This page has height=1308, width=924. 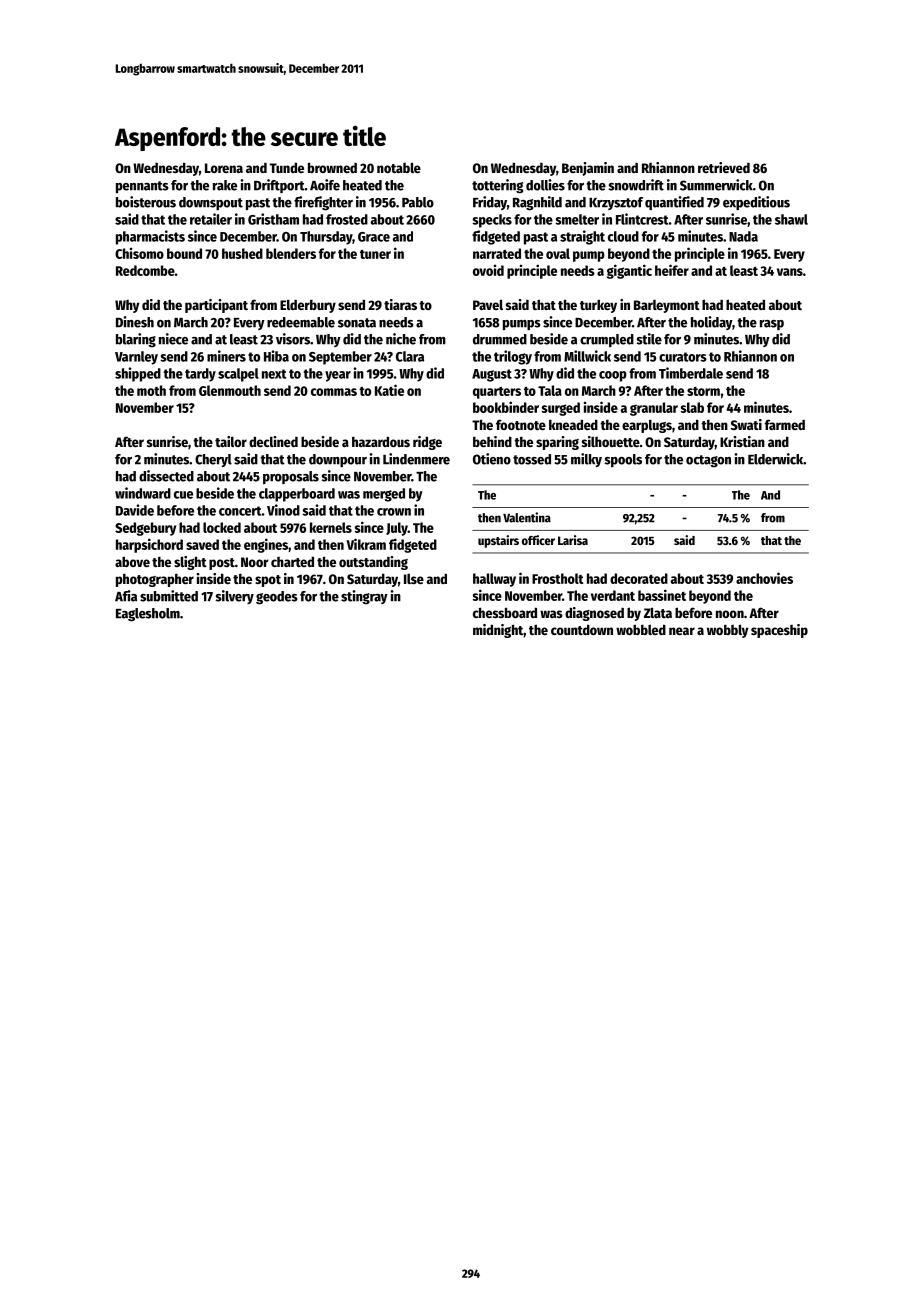 What do you see at coordinates (399, 167) in the page?
I see `notable` at bounding box center [399, 167].
